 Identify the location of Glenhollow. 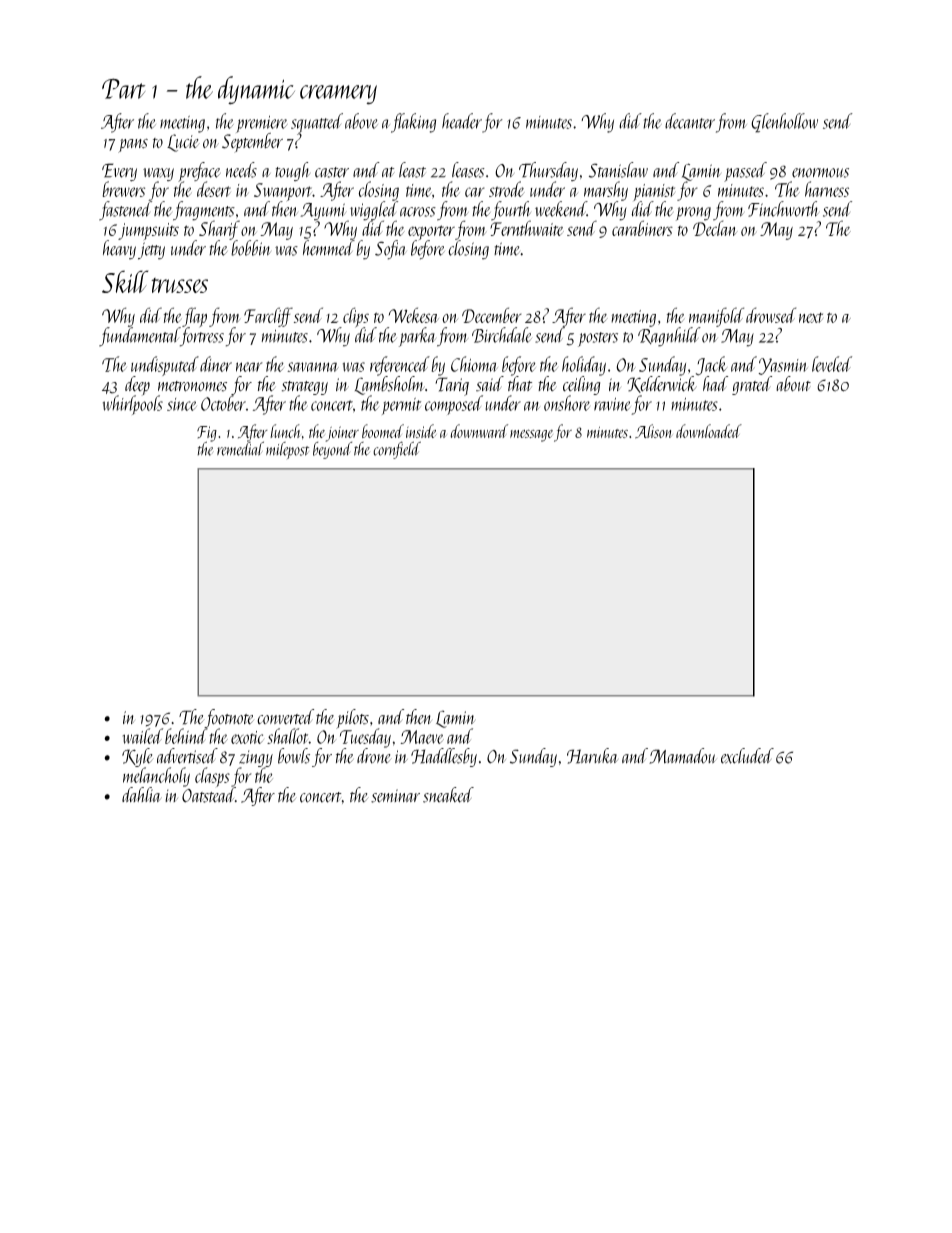
(784, 123).
